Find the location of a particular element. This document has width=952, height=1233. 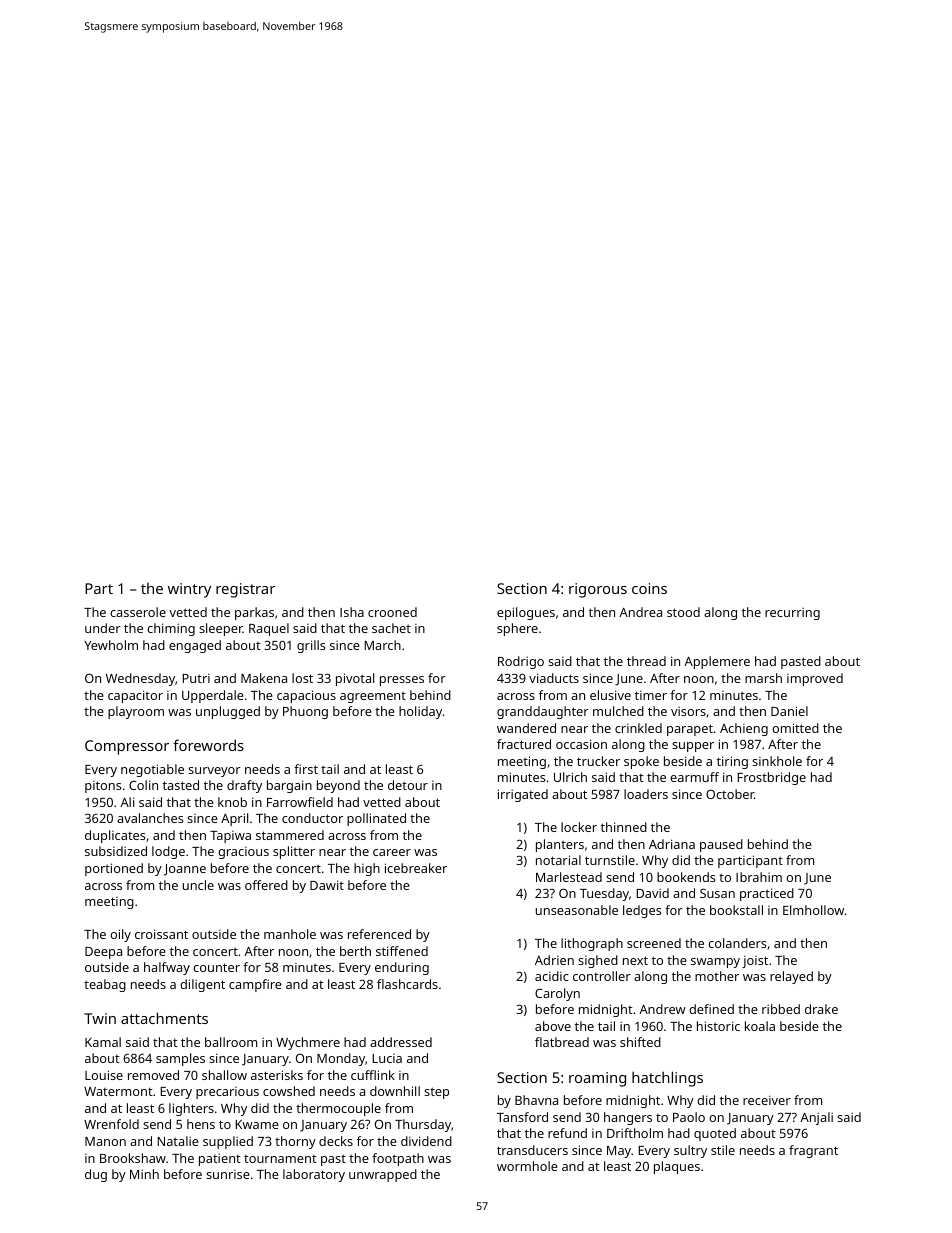

Manon is located at coordinates (105, 1141).
